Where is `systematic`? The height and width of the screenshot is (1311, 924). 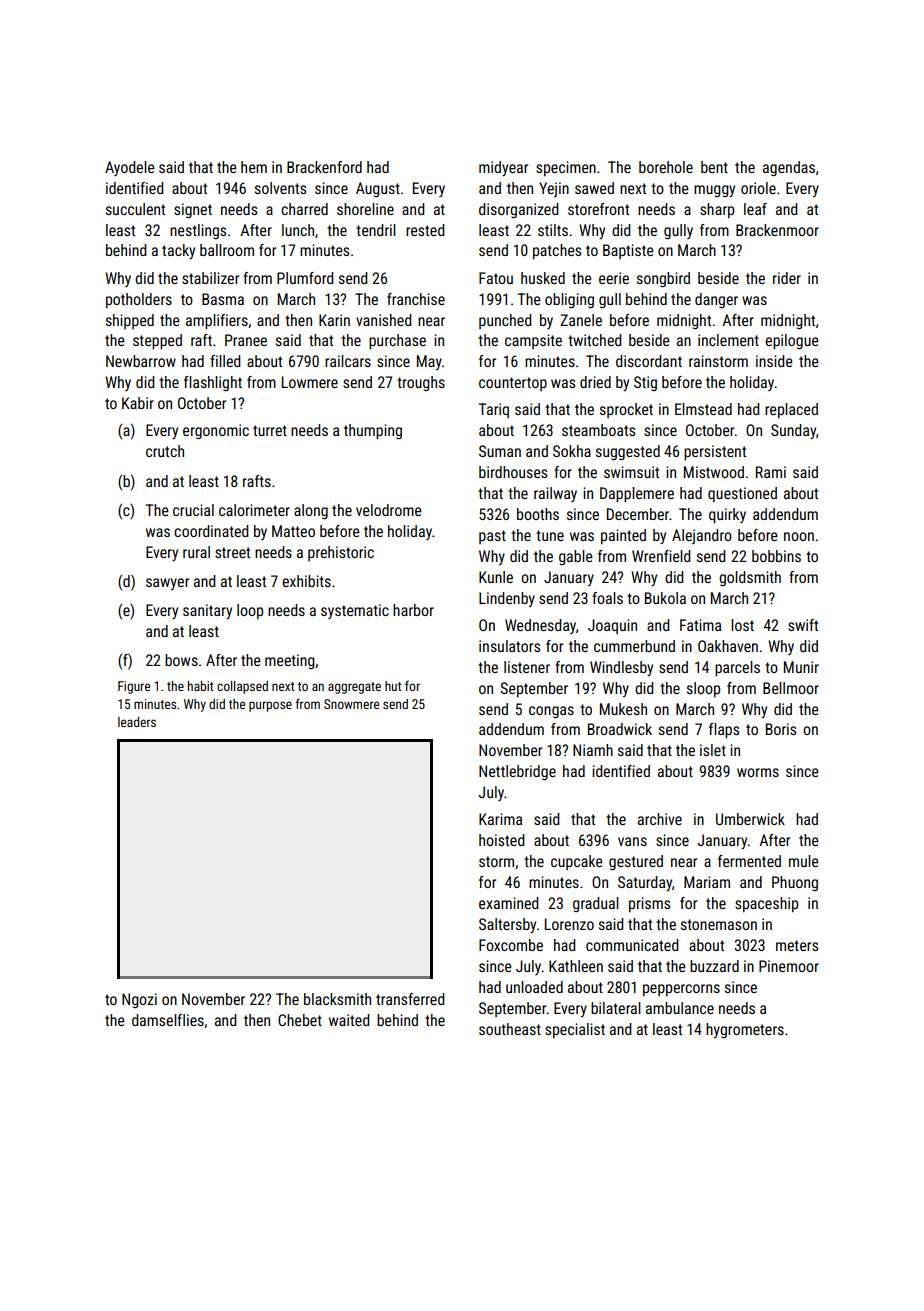 systematic is located at coordinates (355, 611).
